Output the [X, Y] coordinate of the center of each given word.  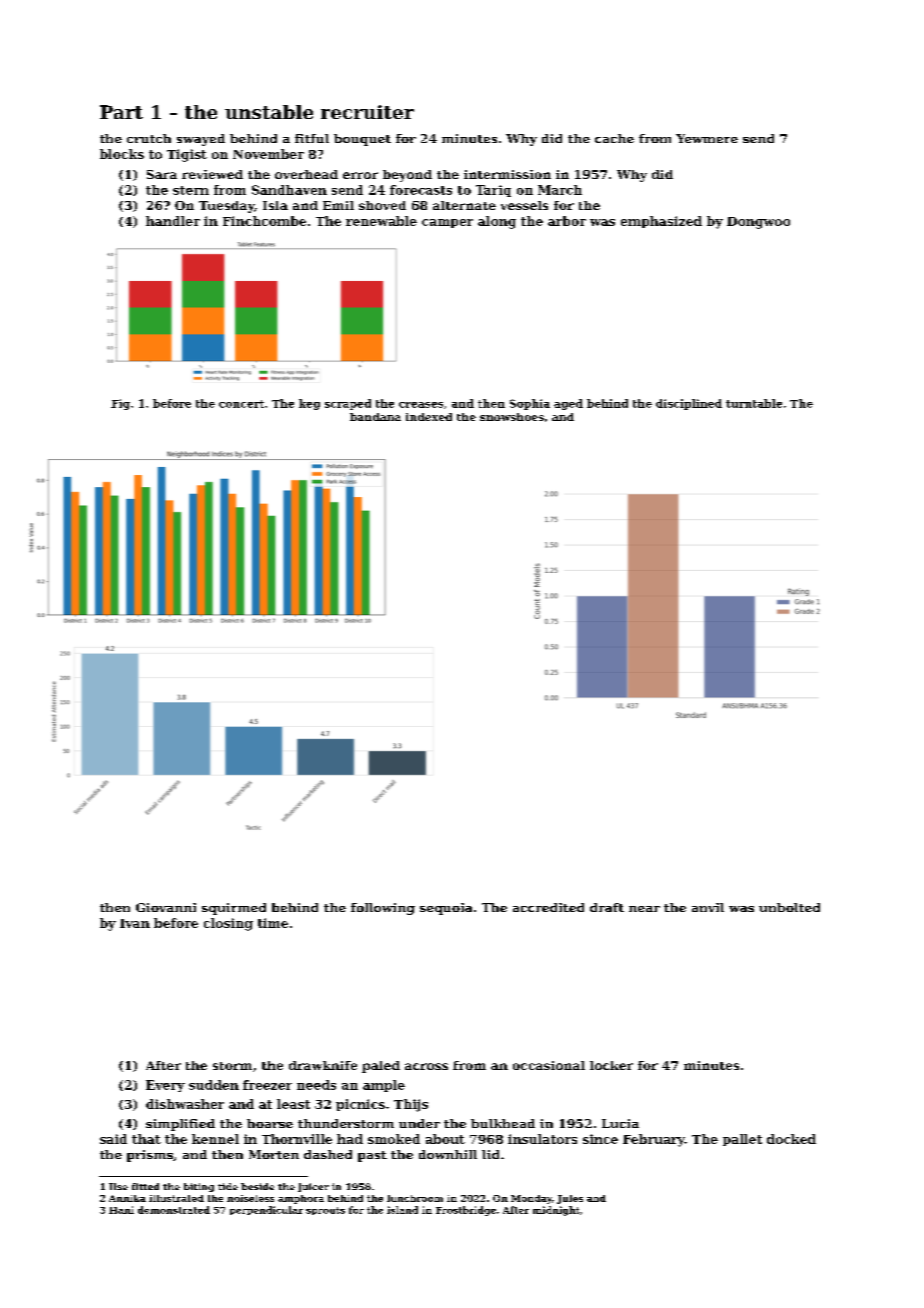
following [383, 909]
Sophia [530, 404]
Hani [121, 1210]
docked [791, 1139]
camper [447, 223]
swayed [201, 140]
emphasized [661, 222]
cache [614, 138]
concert [241, 404]
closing [228, 924]
